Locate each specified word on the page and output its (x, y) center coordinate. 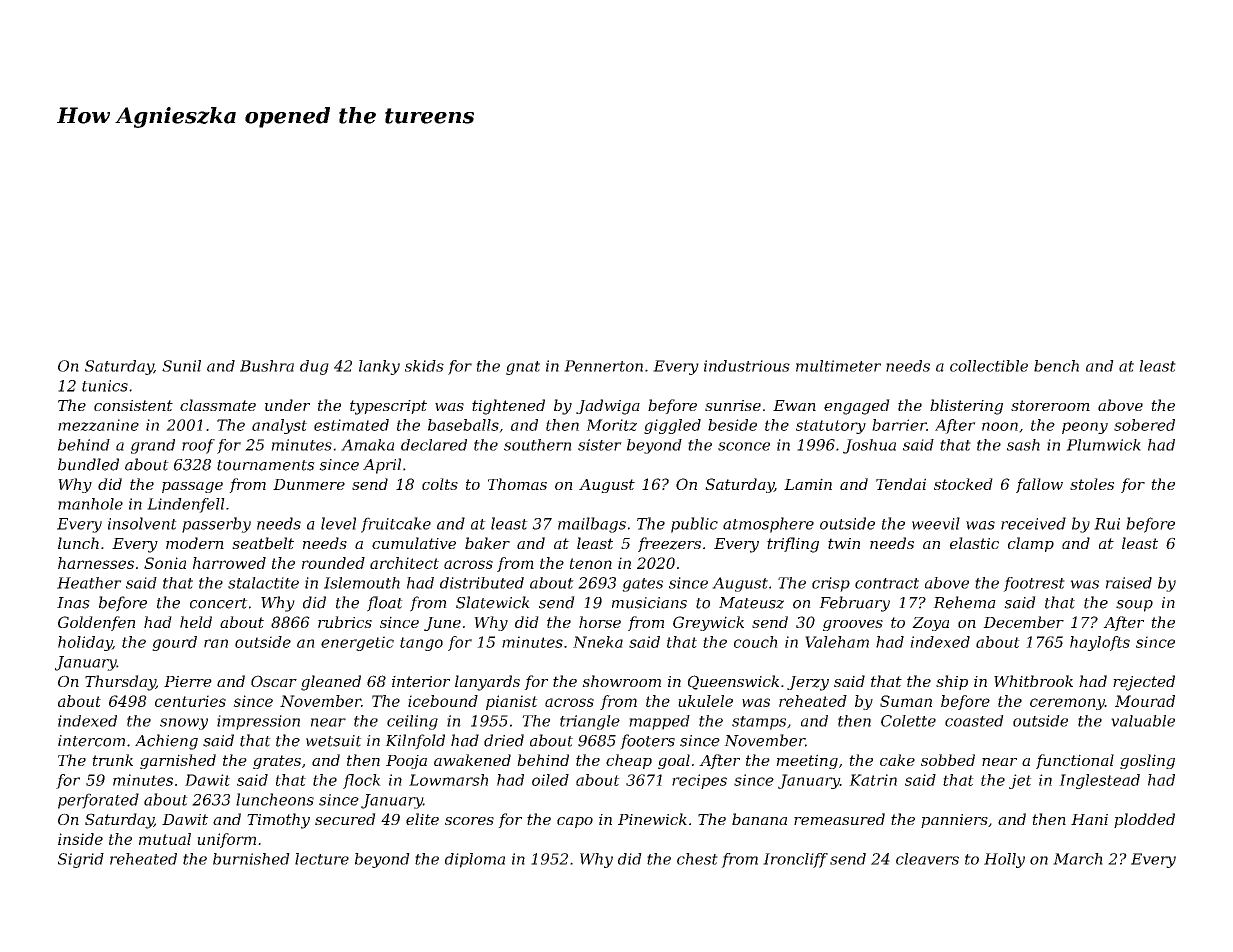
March (1078, 859)
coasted (974, 721)
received (1033, 523)
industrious (747, 366)
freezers (669, 544)
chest (697, 859)
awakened (472, 760)
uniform (226, 840)
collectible (989, 366)
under (287, 405)
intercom (91, 741)
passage (192, 487)
